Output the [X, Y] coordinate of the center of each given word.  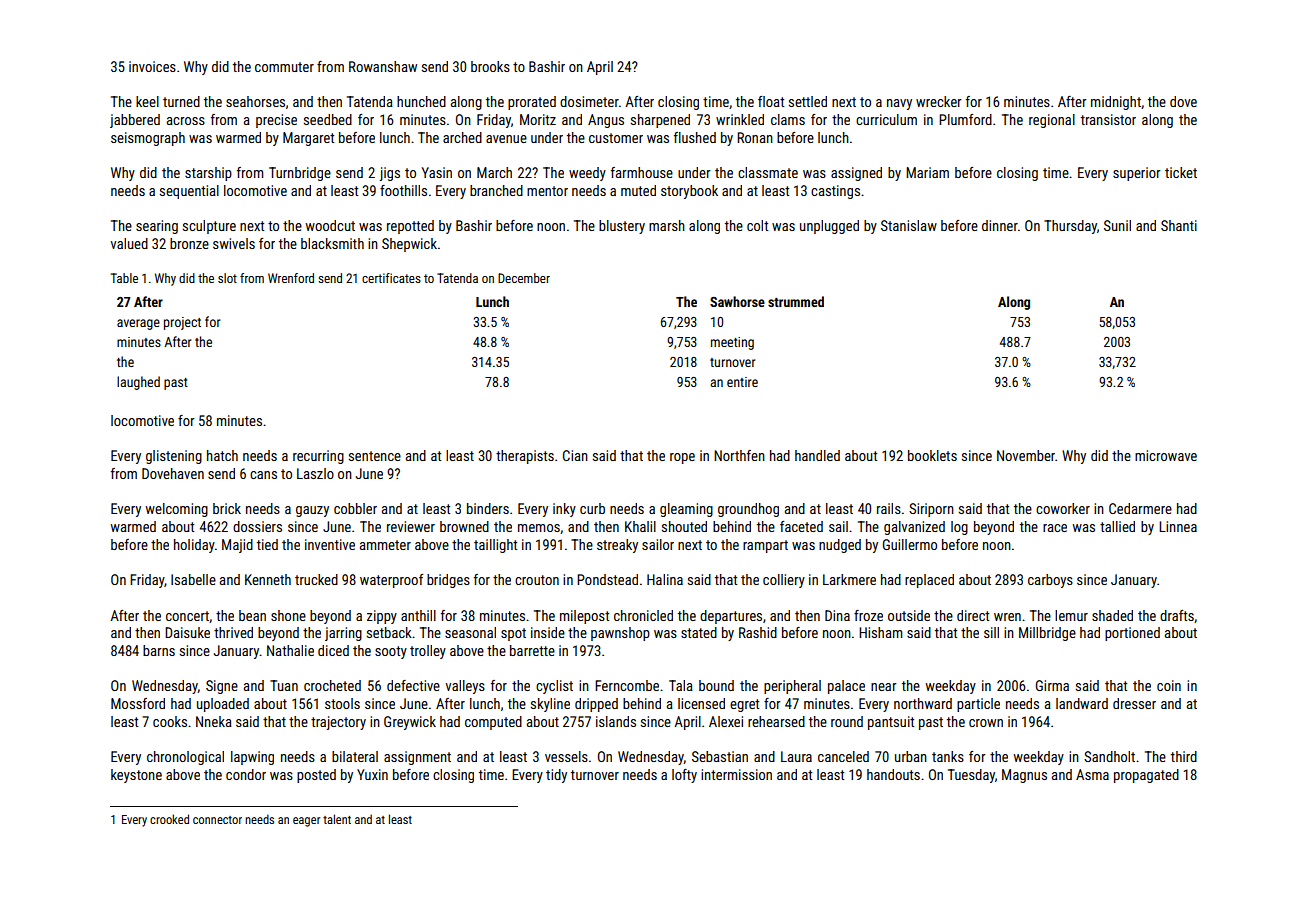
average [138, 324]
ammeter [385, 545]
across [186, 121]
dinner [1000, 225]
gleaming [686, 510]
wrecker [939, 101]
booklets [932, 455]
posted [316, 776]
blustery [622, 227]
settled [808, 101]
